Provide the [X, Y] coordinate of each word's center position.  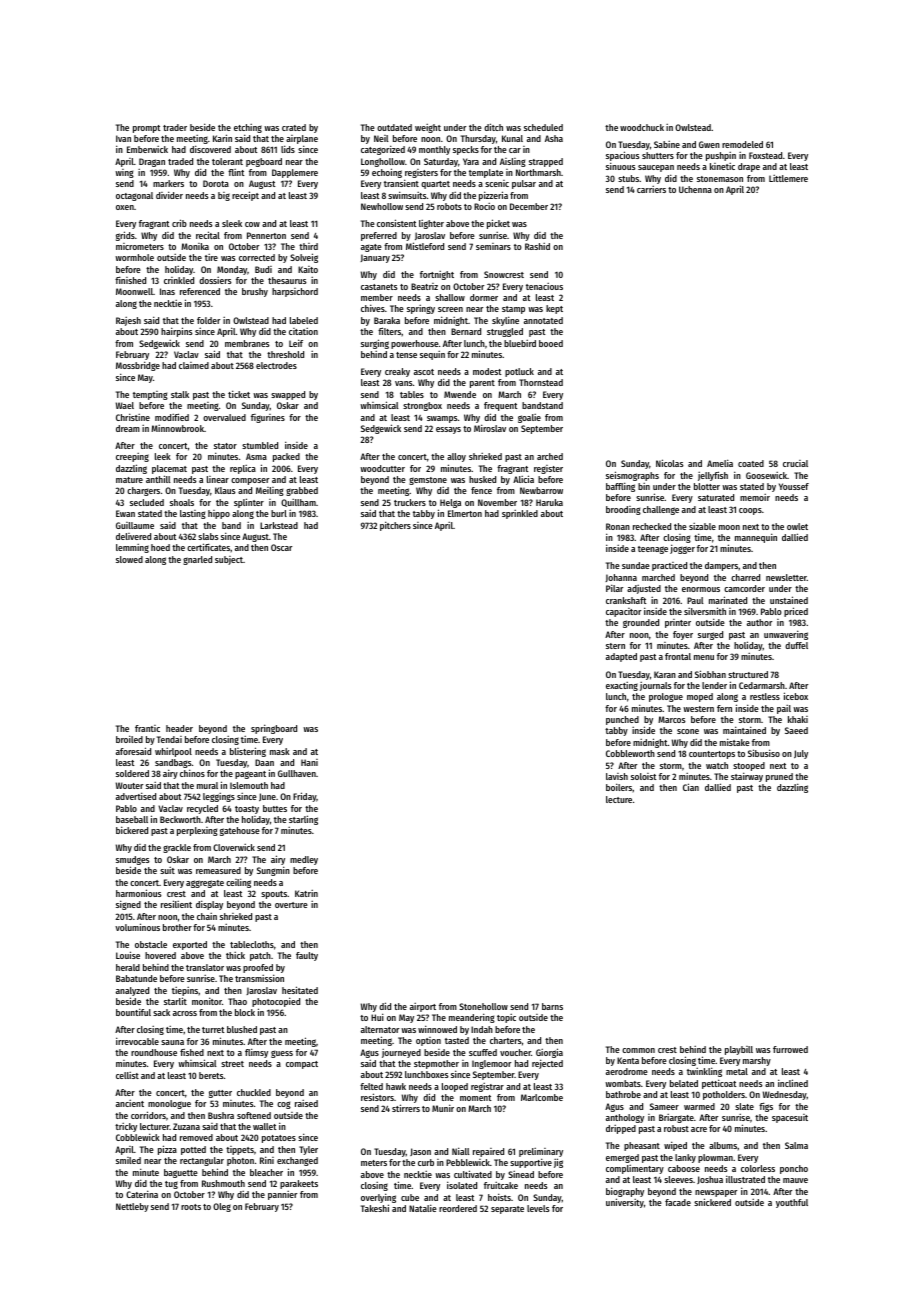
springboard [274, 729]
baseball [132, 819]
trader [175, 127]
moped [700, 697]
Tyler [308, 1150]
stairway [747, 777]
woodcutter [382, 468]
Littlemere [788, 178]
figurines [268, 418]
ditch [493, 127]
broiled [129, 739]
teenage [653, 550]
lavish [617, 776]
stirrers [406, 1108]
